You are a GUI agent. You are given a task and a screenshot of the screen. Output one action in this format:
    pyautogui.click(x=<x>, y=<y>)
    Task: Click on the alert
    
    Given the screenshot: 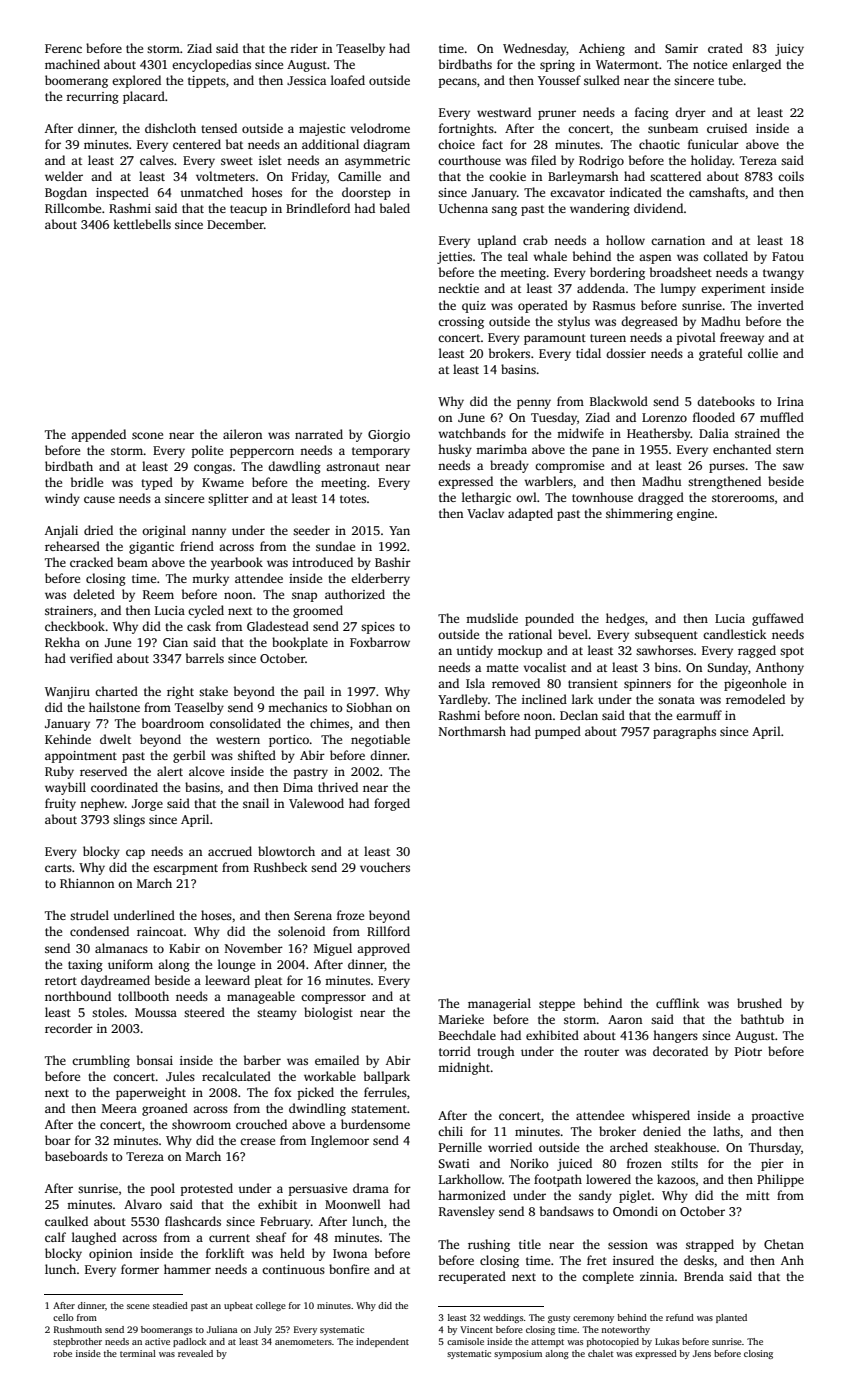 What is the action you would take?
    pyautogui.click(x=170, y=771)
